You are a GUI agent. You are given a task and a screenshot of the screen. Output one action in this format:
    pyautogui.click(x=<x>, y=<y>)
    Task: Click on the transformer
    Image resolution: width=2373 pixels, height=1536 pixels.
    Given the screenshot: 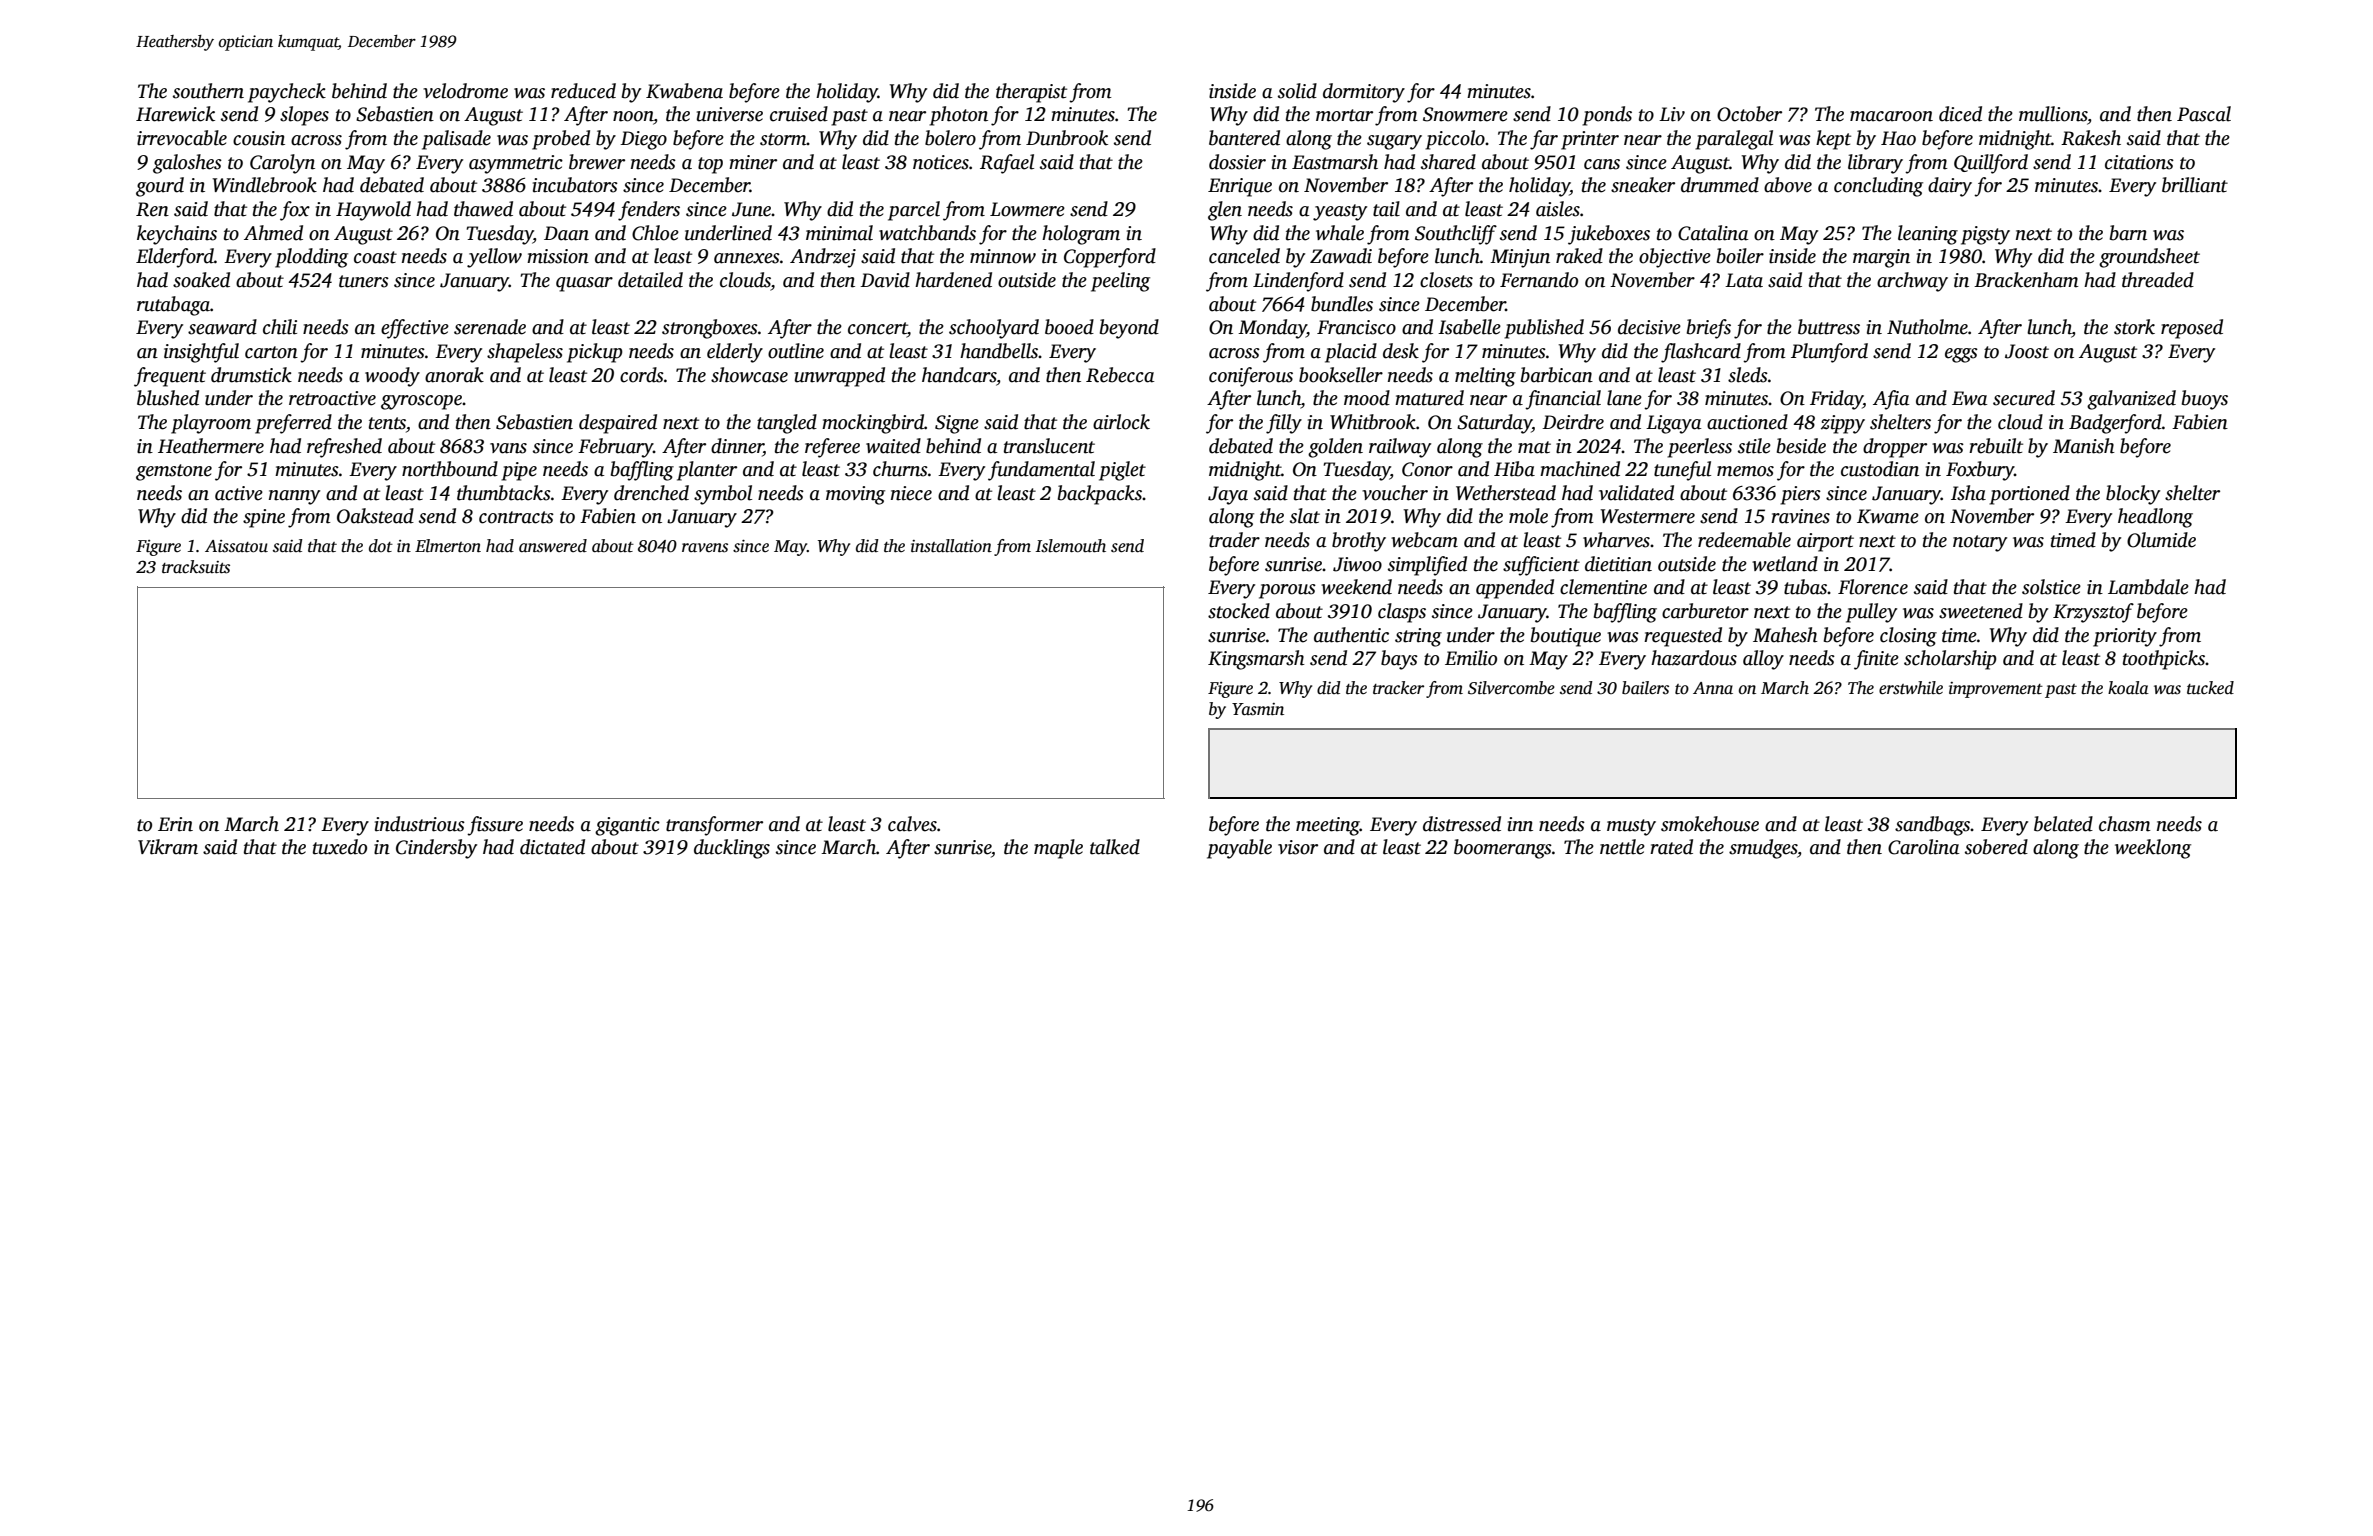 What is the action you would take?
    pyautogui.click(x=714, y=826)
